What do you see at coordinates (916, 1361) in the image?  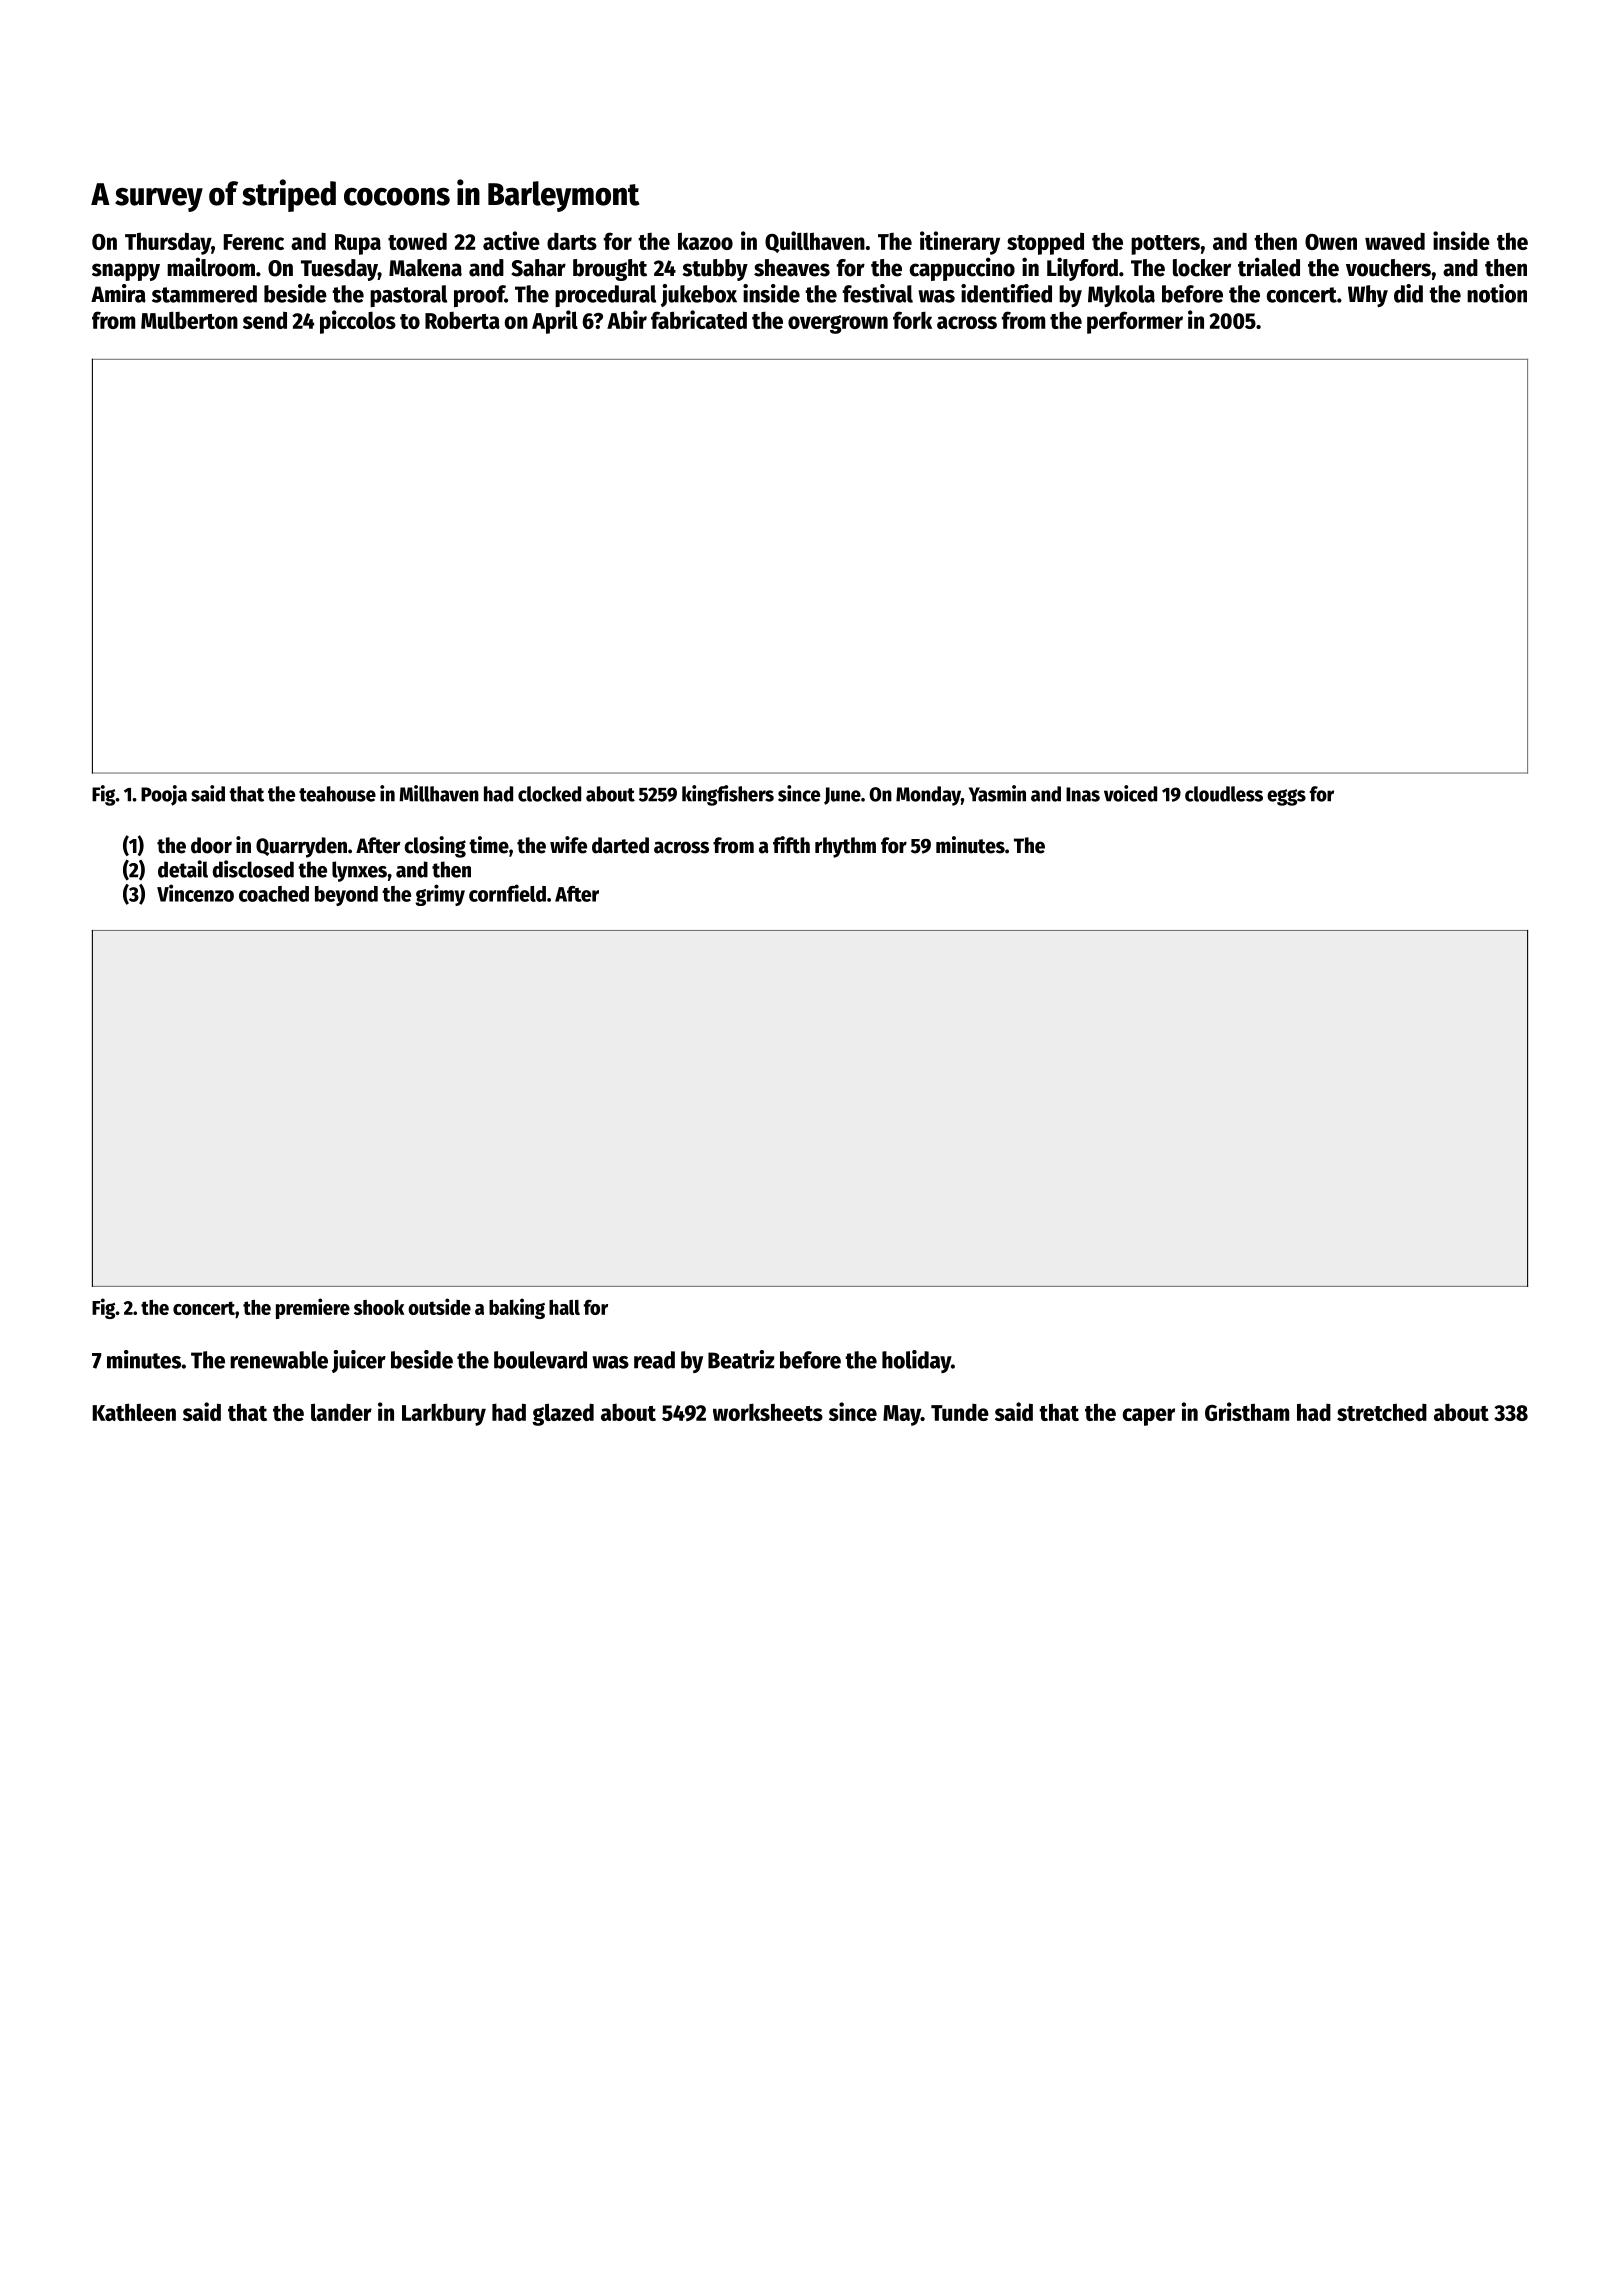 I see `holiday` at bounding box center [916, 1361].
